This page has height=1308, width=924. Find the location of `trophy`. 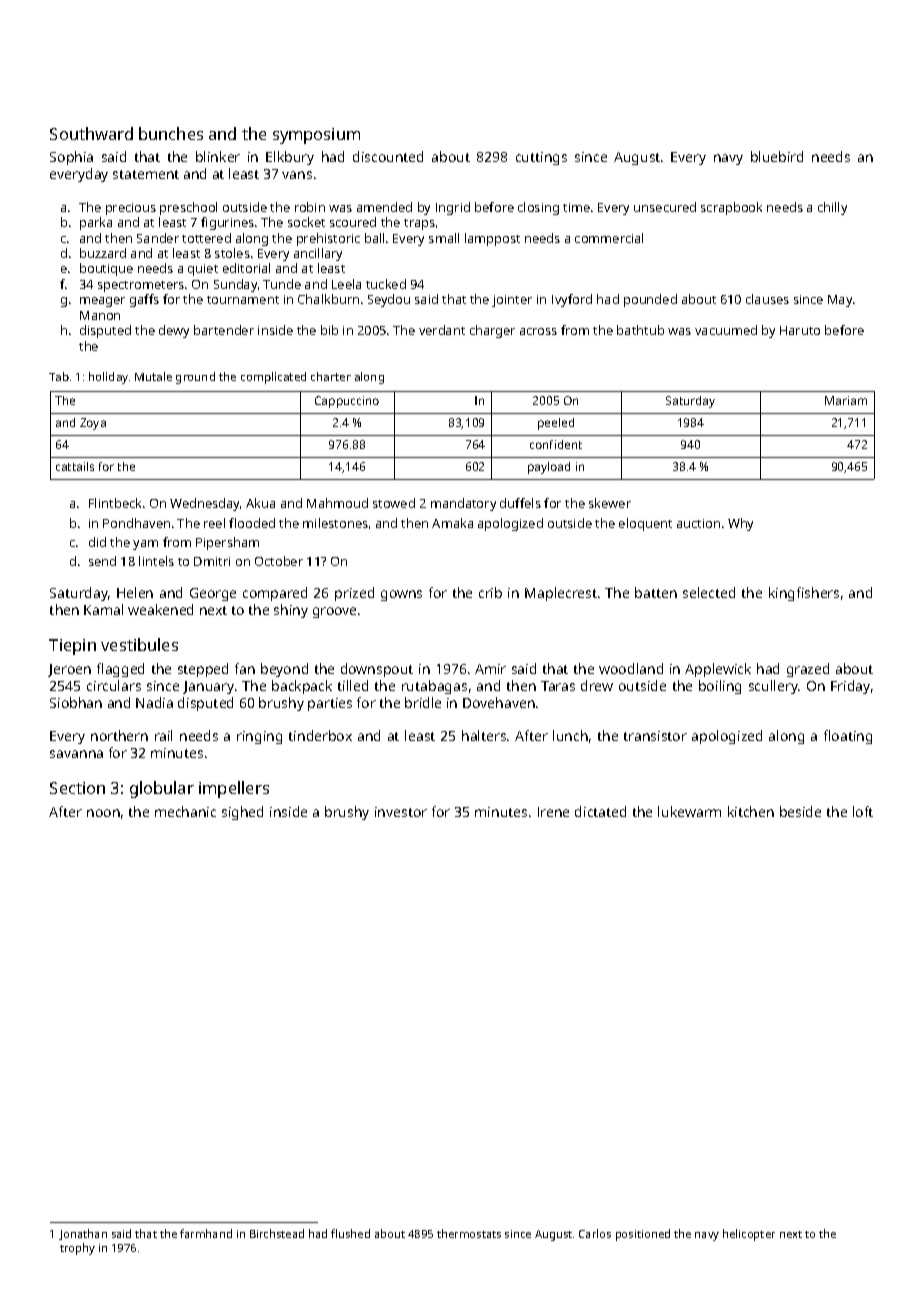

trophy is located at coordinates (77, 1249).
